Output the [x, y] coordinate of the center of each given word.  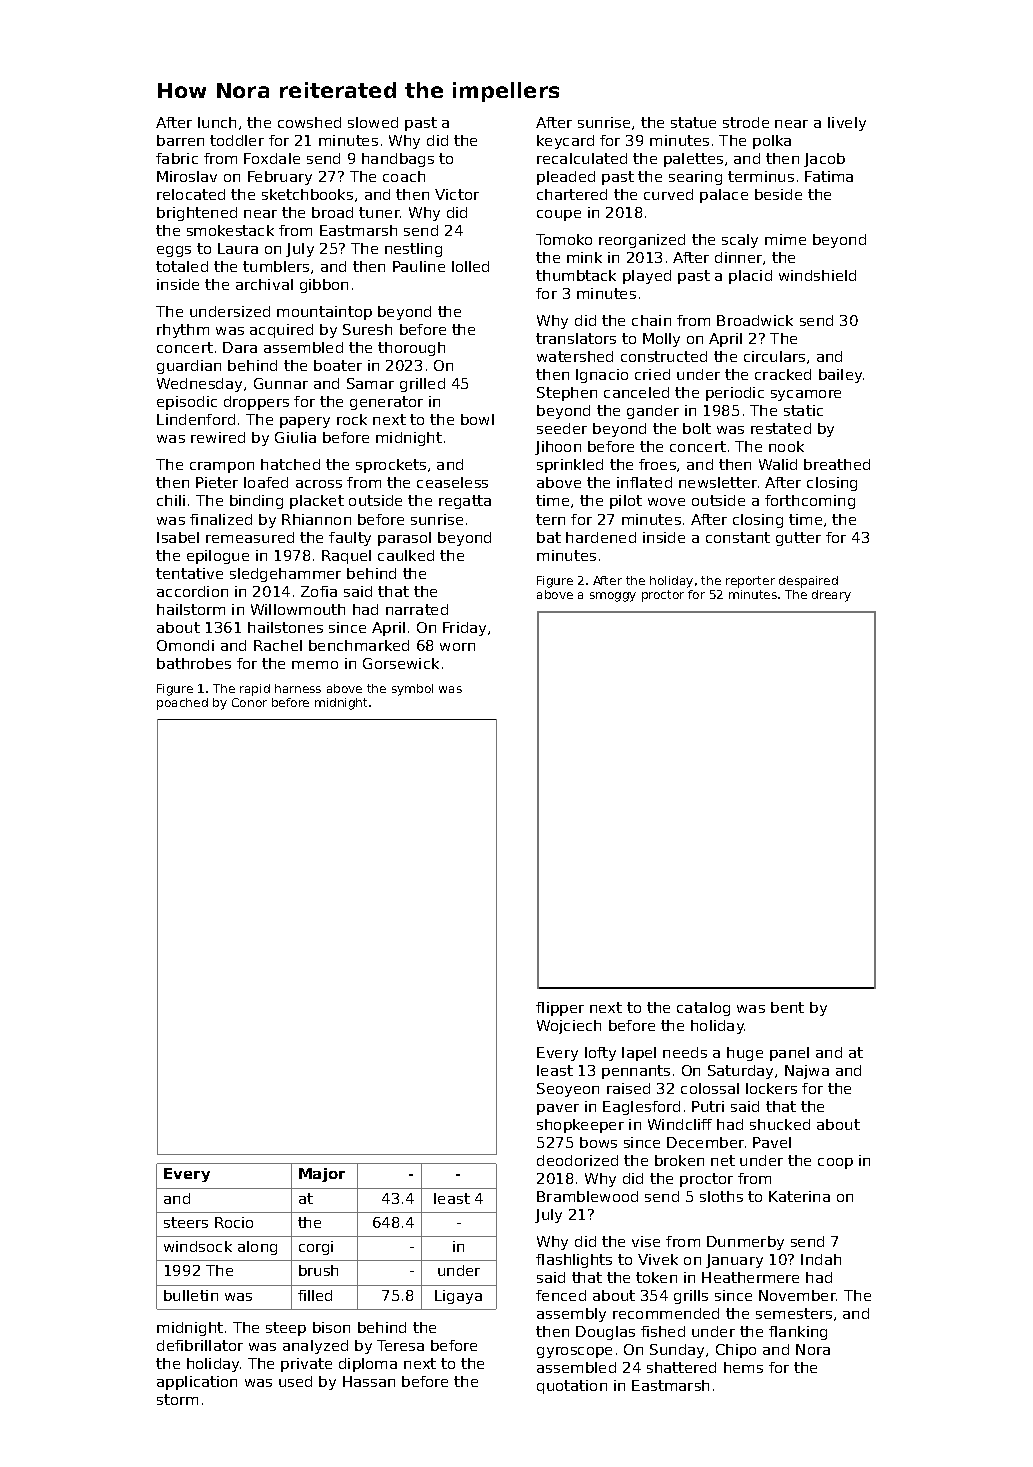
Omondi [185, 645]
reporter [750, 582]
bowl [477, 419]
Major [322, 1175]
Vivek [658, 1259]
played [647, 277]
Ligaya [458, 1297]
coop [835, 1163]
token [656, 1277]
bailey [840, 376]
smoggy [613, 597]
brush [318, 1270]
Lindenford [196, 419]
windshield [817, 275]
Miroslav [187, 176]
